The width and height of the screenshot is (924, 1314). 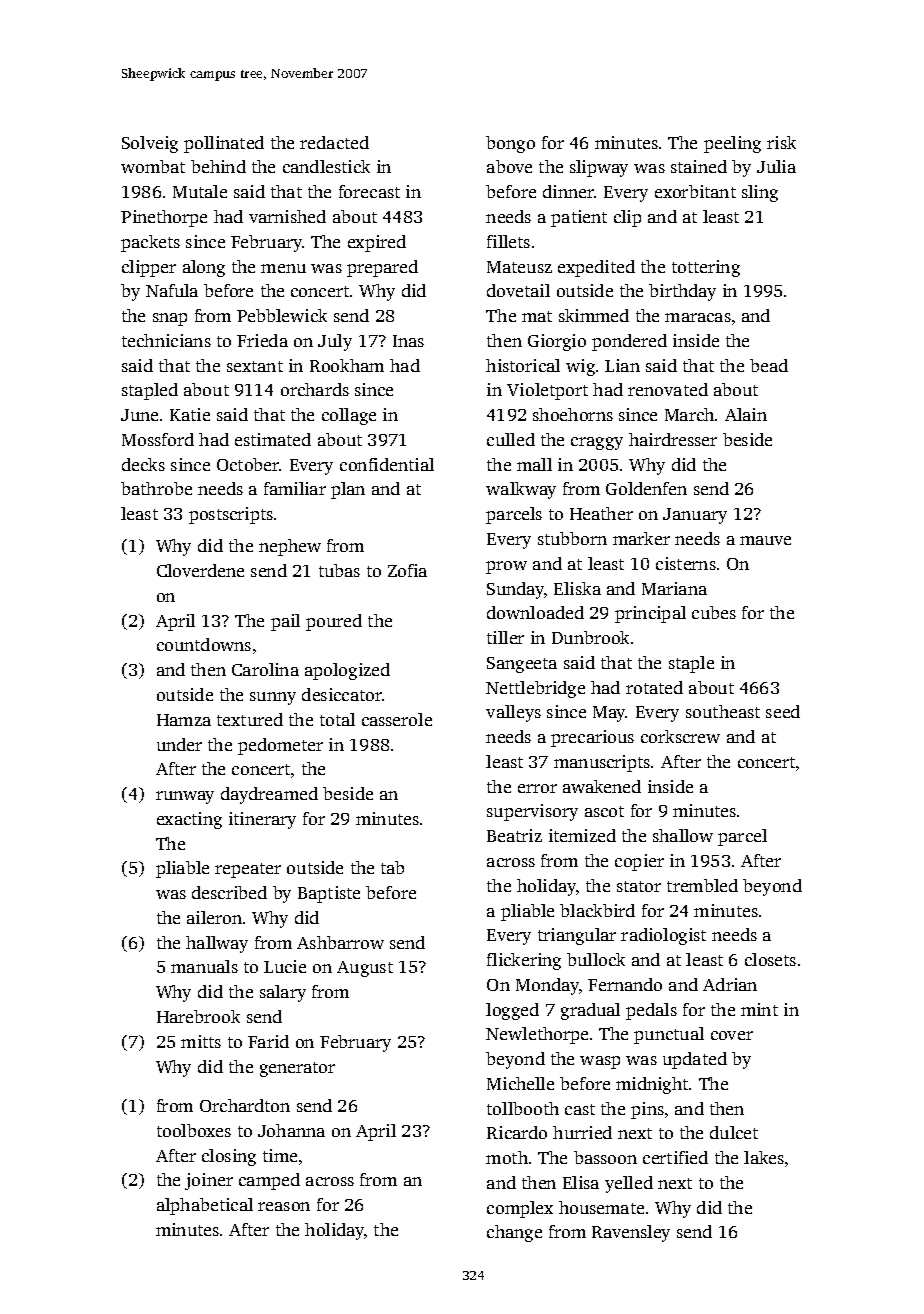 I want to click on May, so click(x=609, y=714).
